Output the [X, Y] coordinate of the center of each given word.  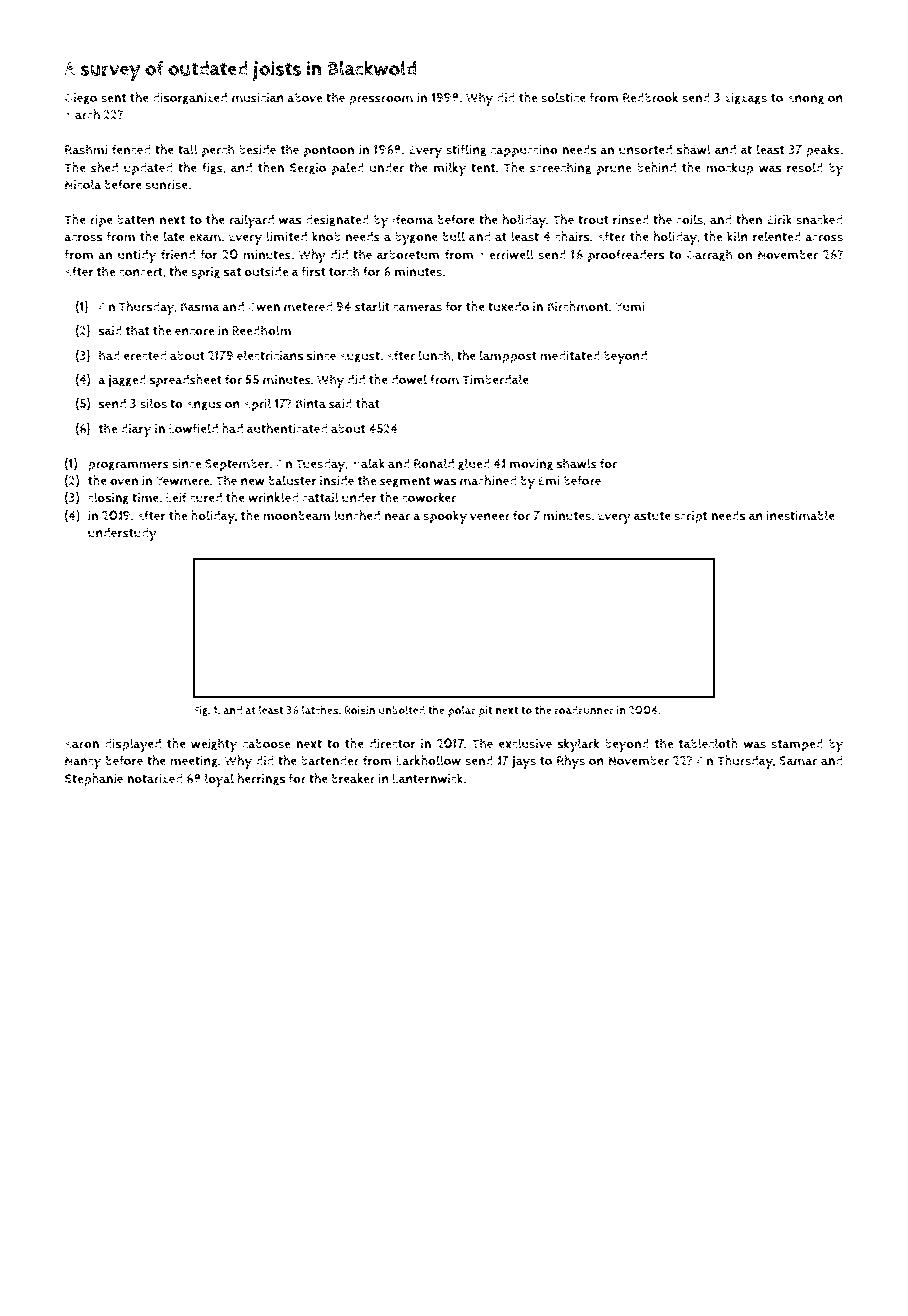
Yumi [630, 307]
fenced [131, 149]
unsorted [645, 150]
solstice [563, 97]
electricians [270, 355]
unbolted [402, 710]
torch [344, 271]
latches [320, 710]
